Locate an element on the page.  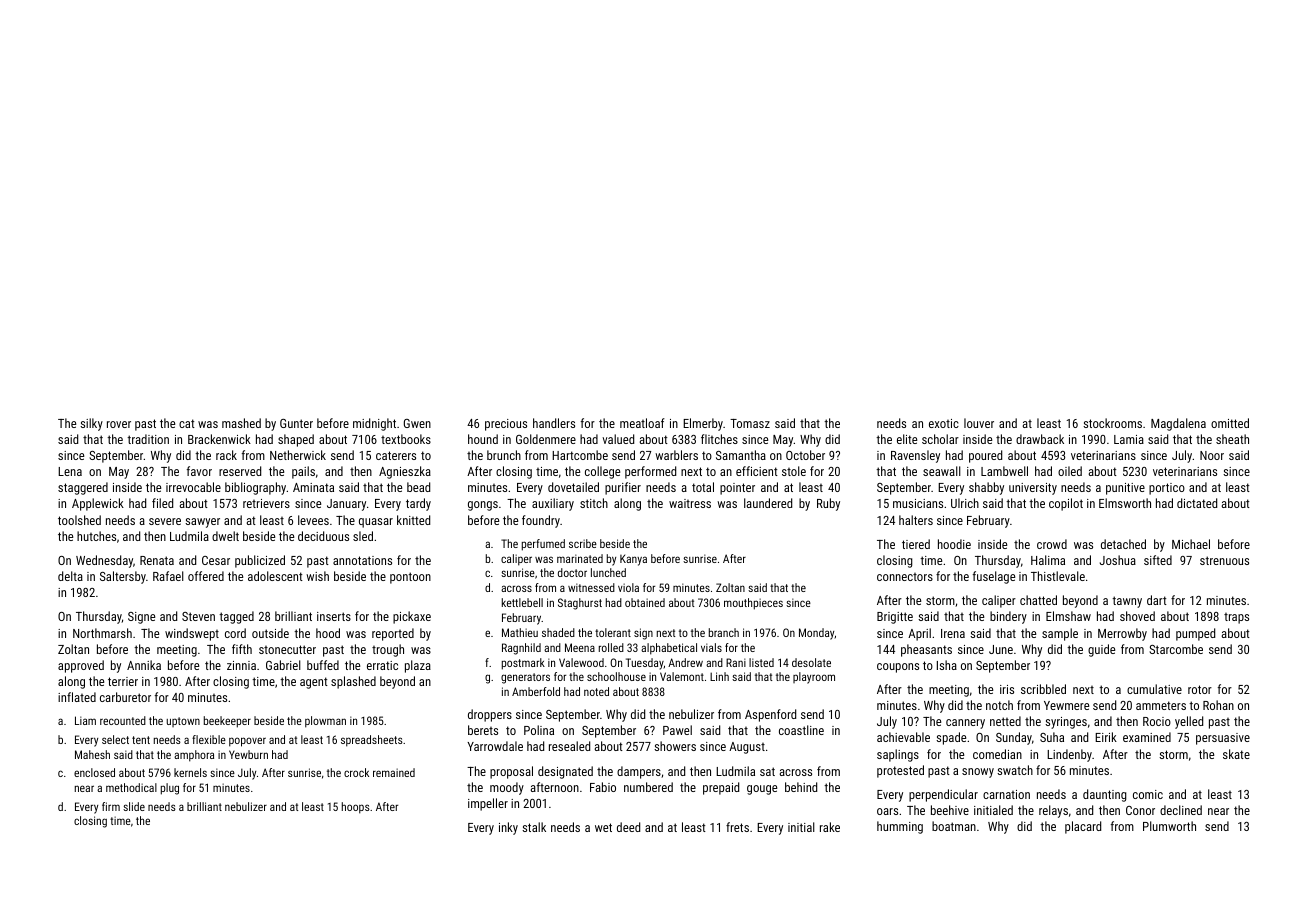
declined is located at coordinates (1181, 810).
